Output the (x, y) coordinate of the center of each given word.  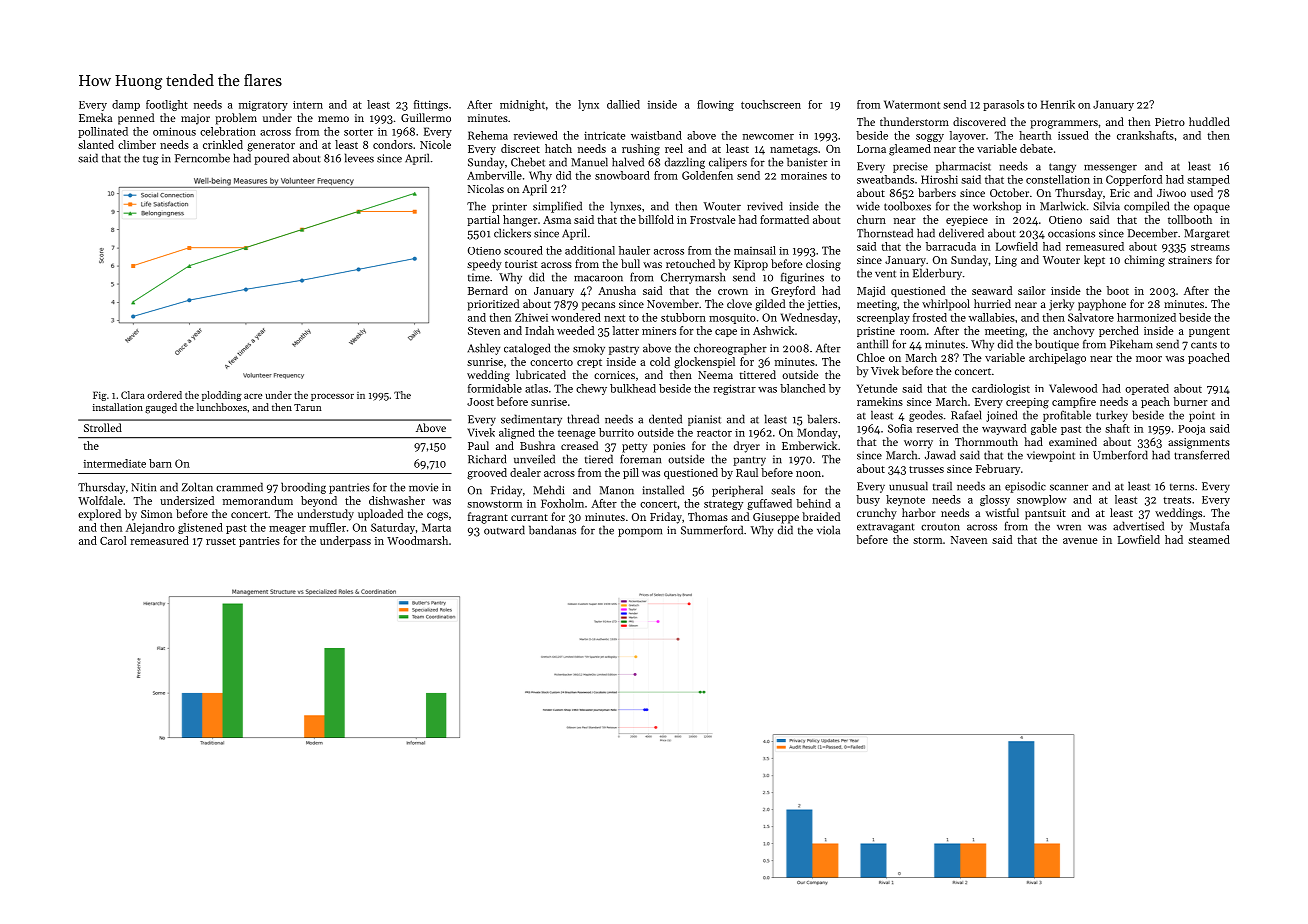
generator (271, 147)
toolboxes (907, 206)
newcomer (768, 137)
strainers (1190, 260)
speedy (484, 265)
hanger (520, 221)
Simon (156, 514)
